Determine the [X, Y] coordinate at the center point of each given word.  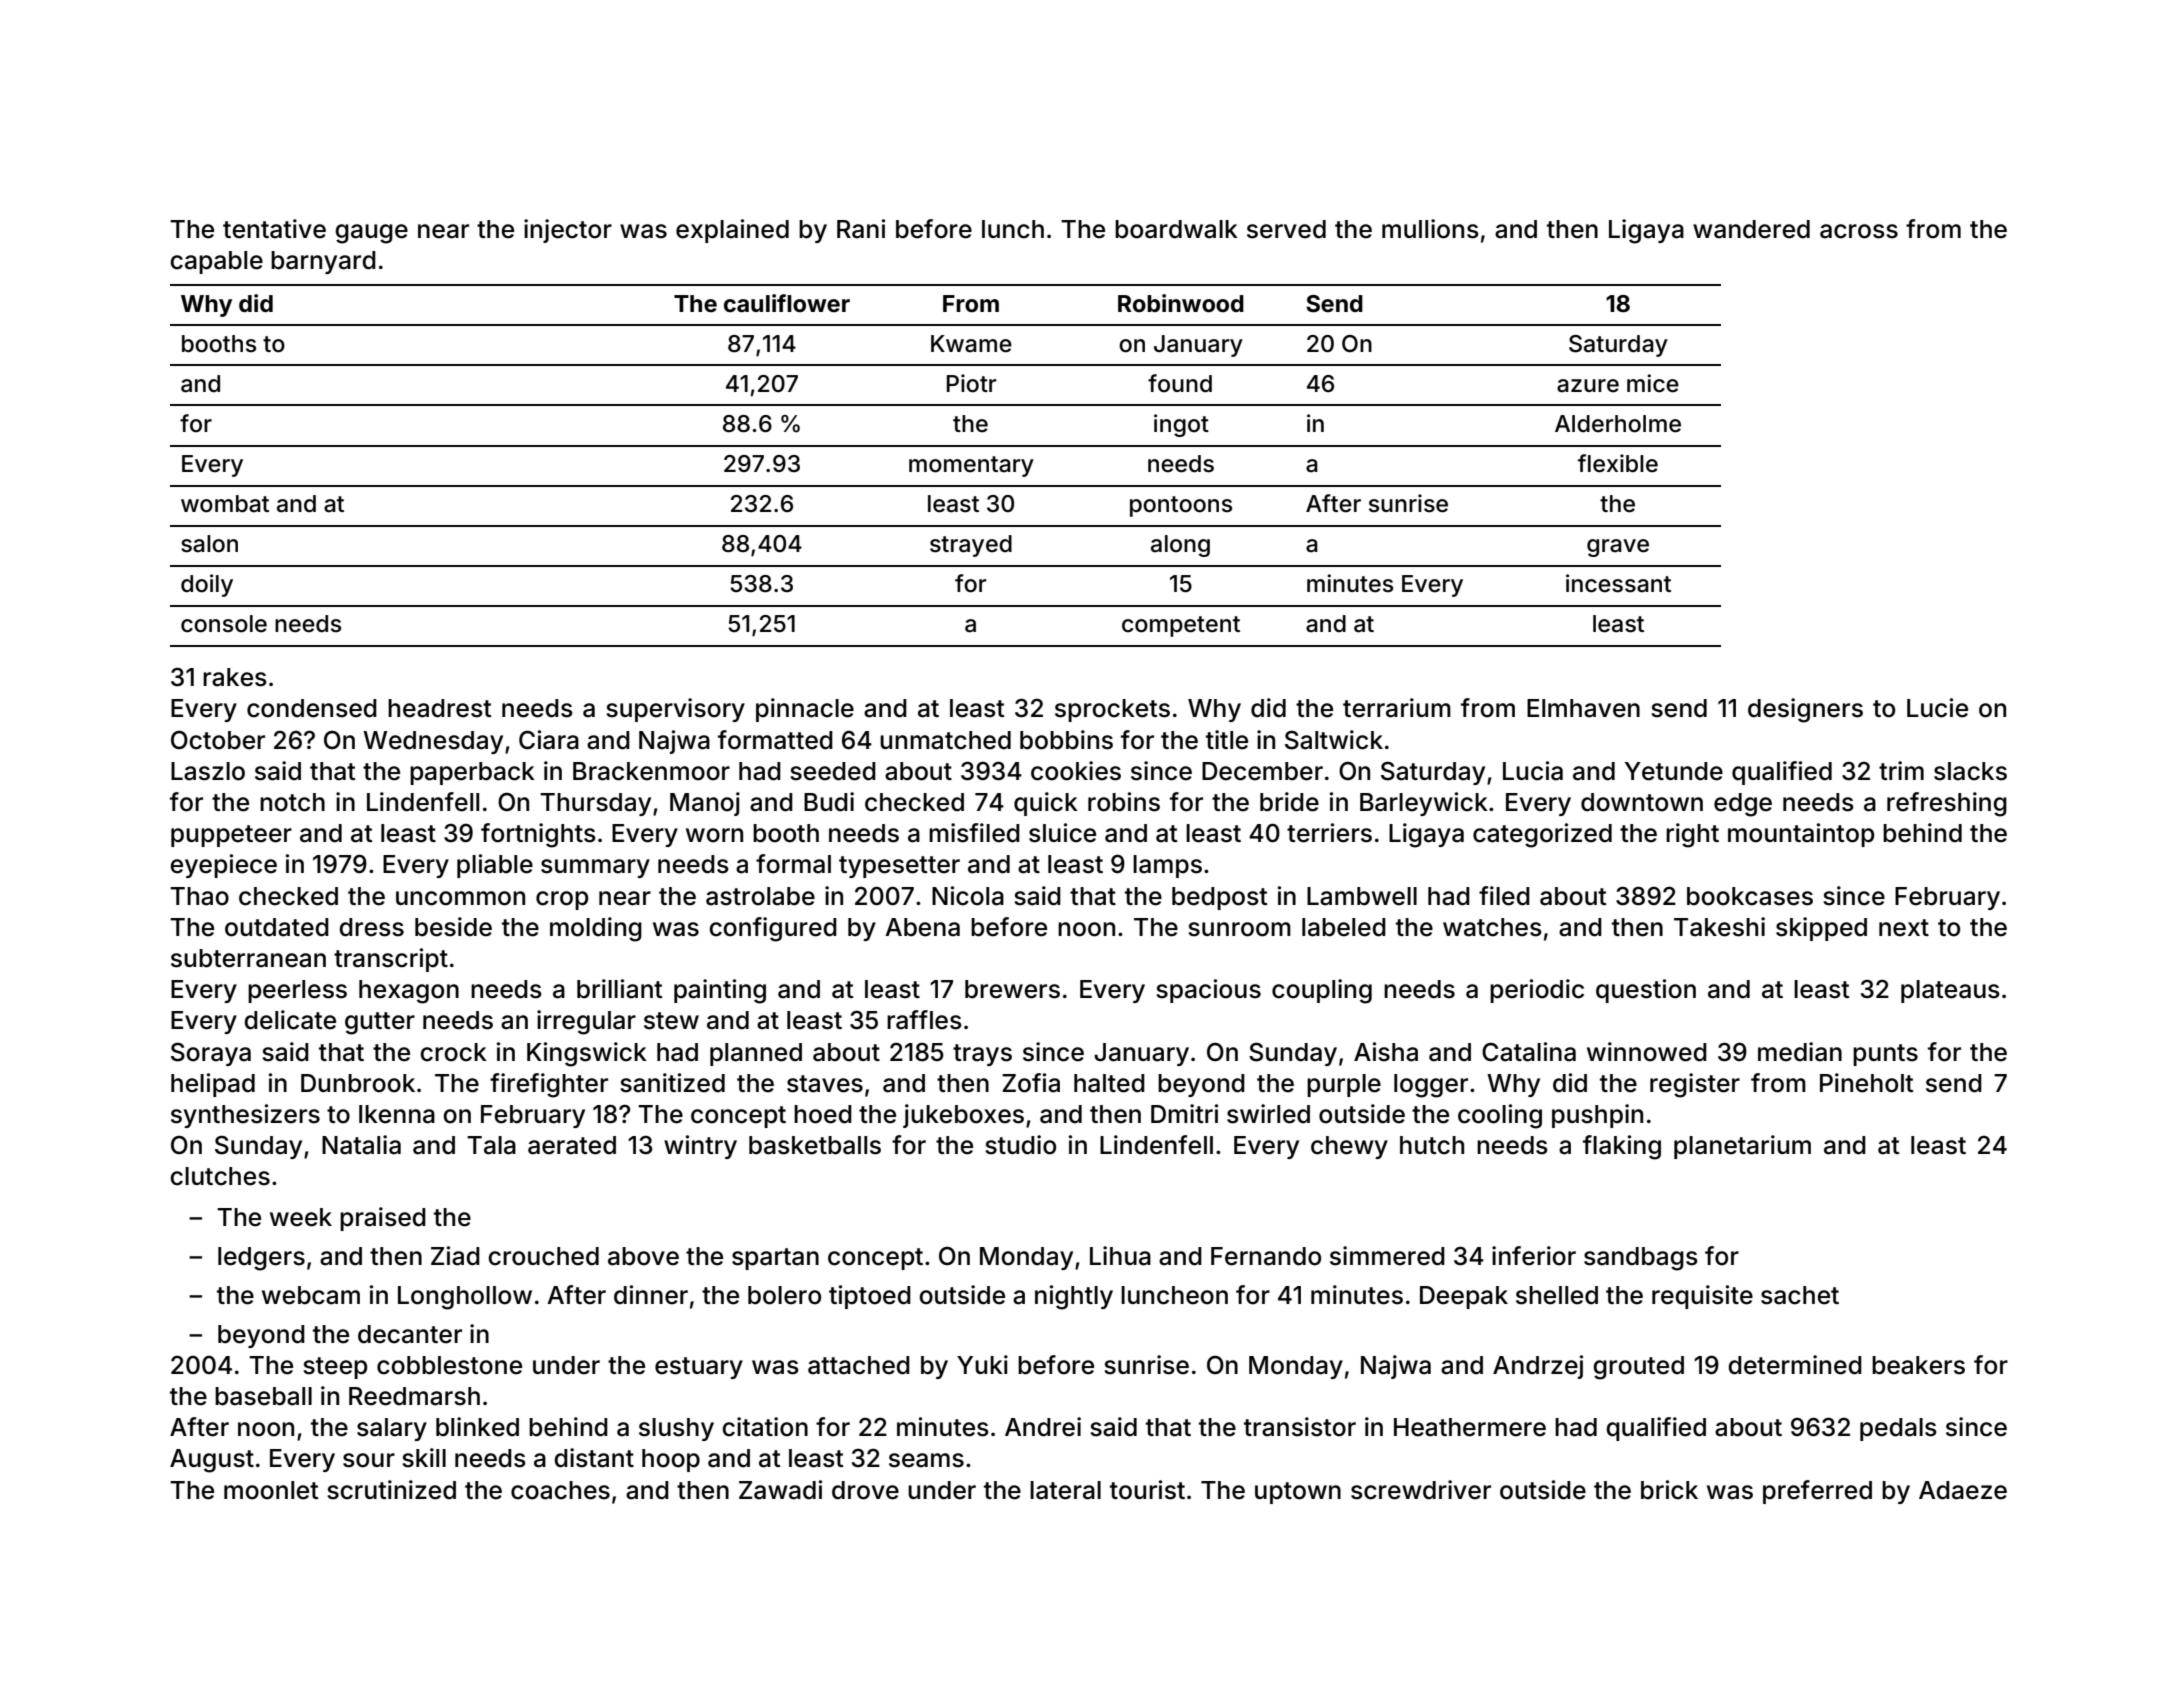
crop [562, 900]
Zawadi [780, 1490]
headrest [440, 708]
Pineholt [1867, 1083]
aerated [572, 1145]
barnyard [323, 262]
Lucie [1937, 708]
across [1859, 231]
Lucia [1533, 771]
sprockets [1112, 710]
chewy [1349, 1147]
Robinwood [1181, 303]
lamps [1167, 866]
